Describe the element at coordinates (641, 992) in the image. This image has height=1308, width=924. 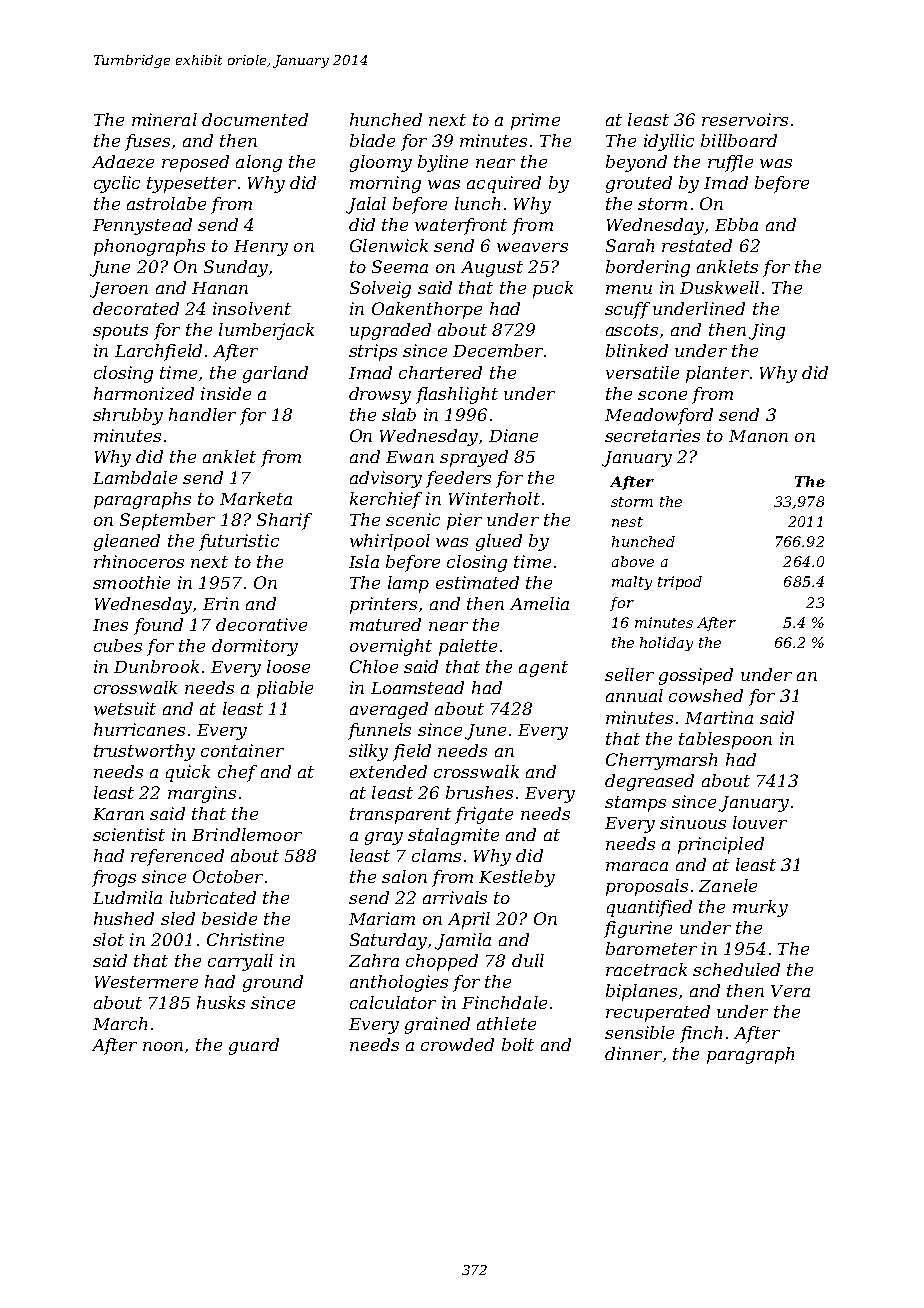
I see `biplanes` at that location.
